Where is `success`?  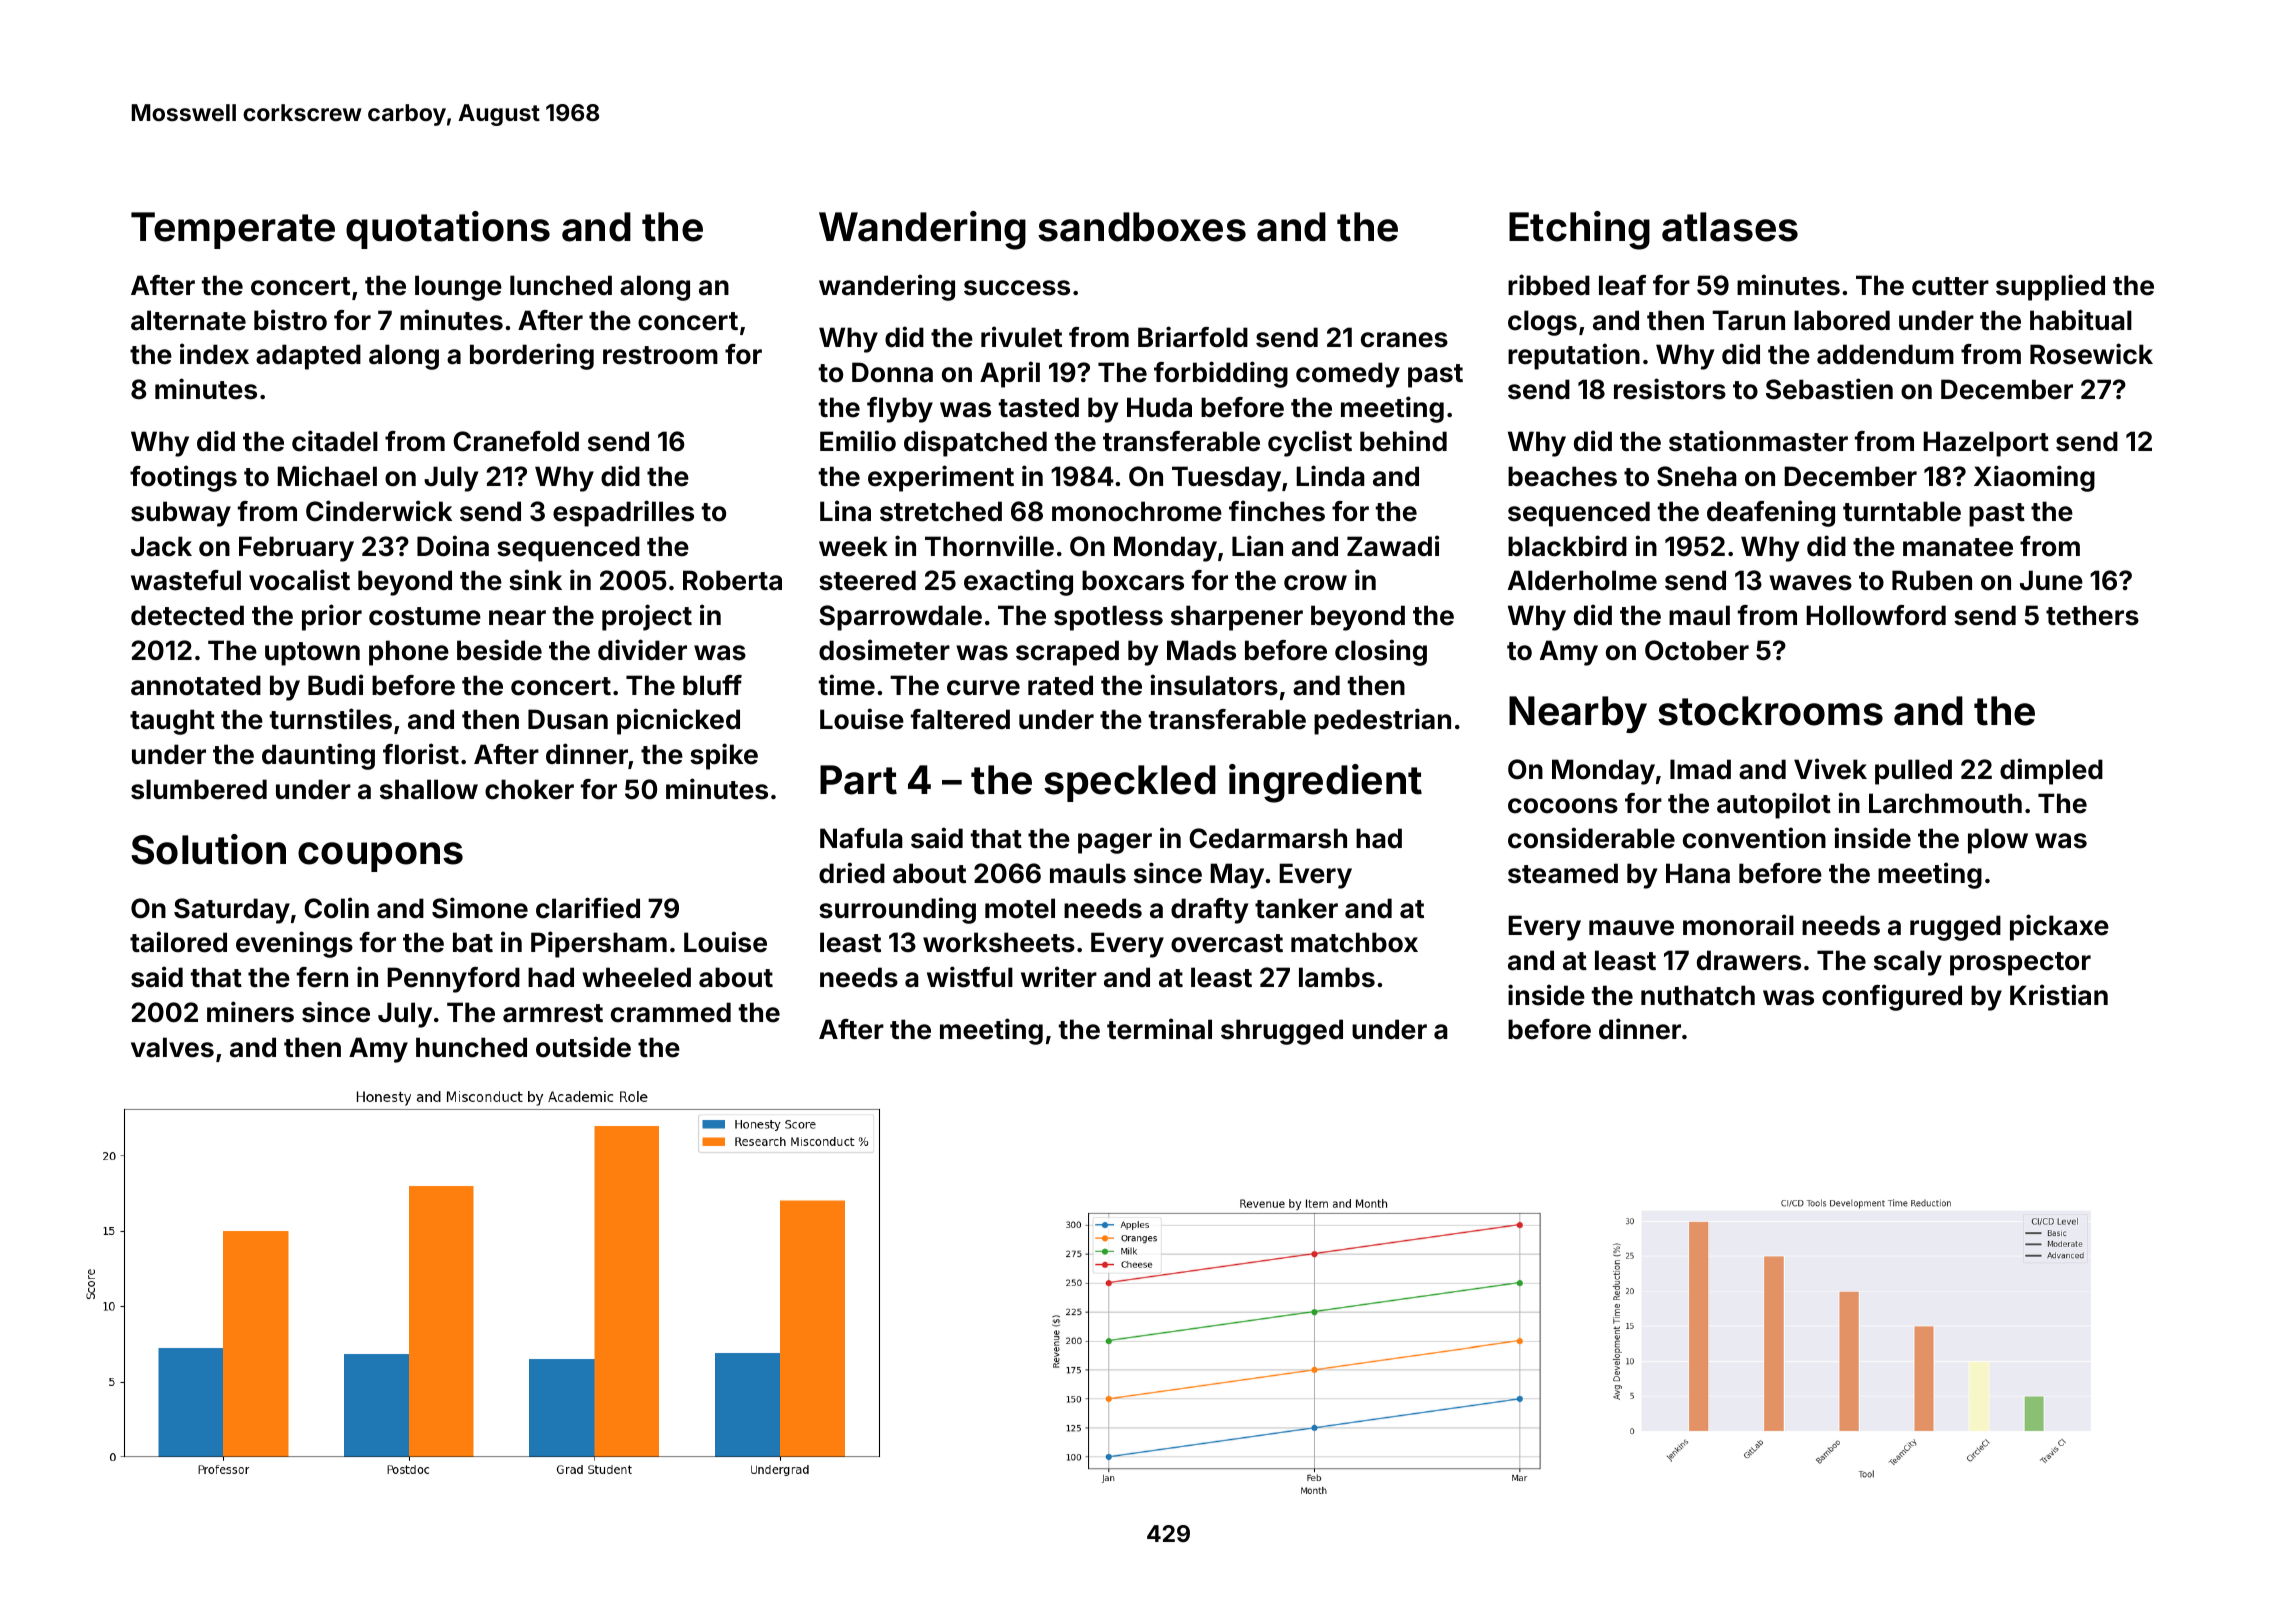 success is located at coordinates (1017, 288).
